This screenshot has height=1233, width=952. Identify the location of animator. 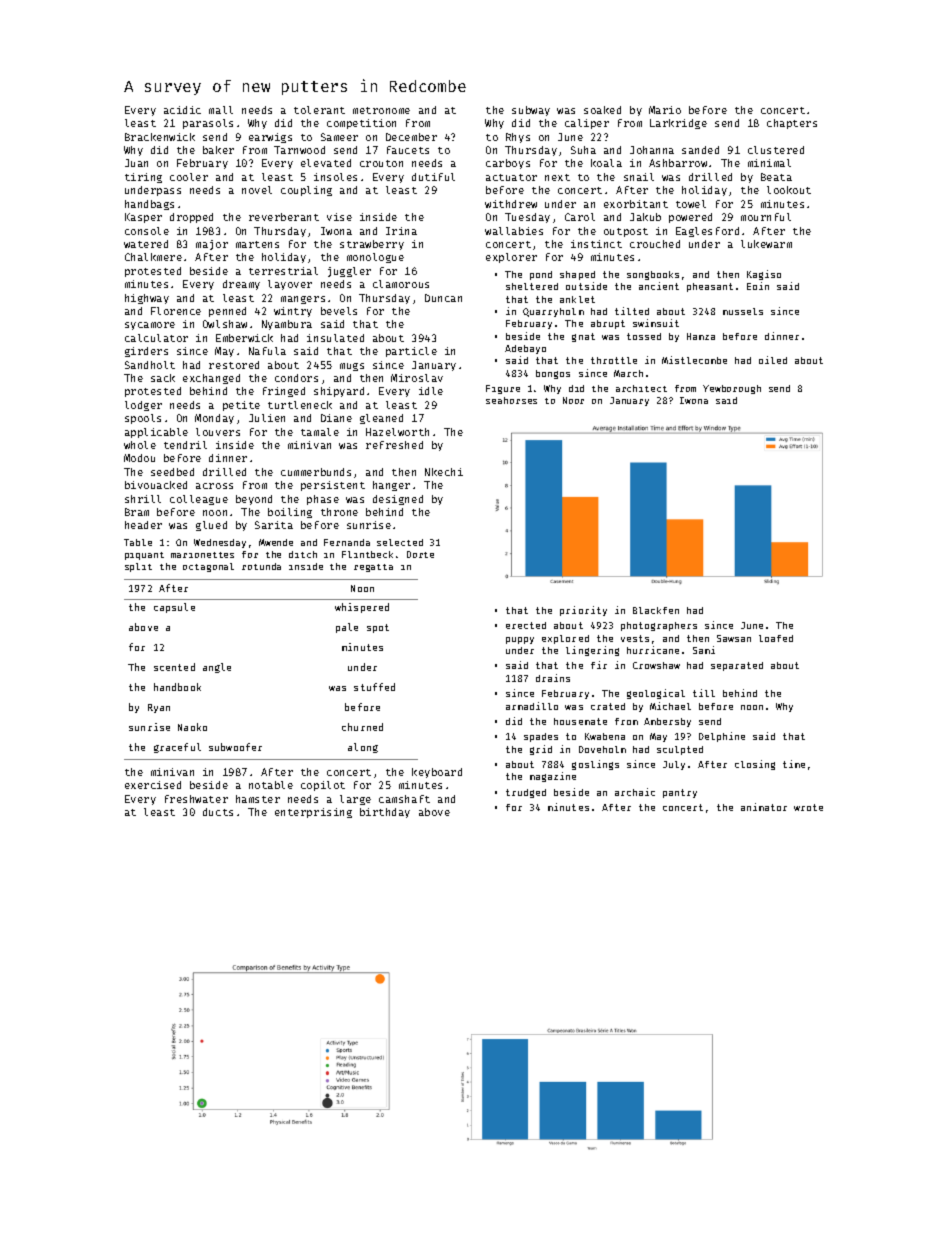
(764, 807).
